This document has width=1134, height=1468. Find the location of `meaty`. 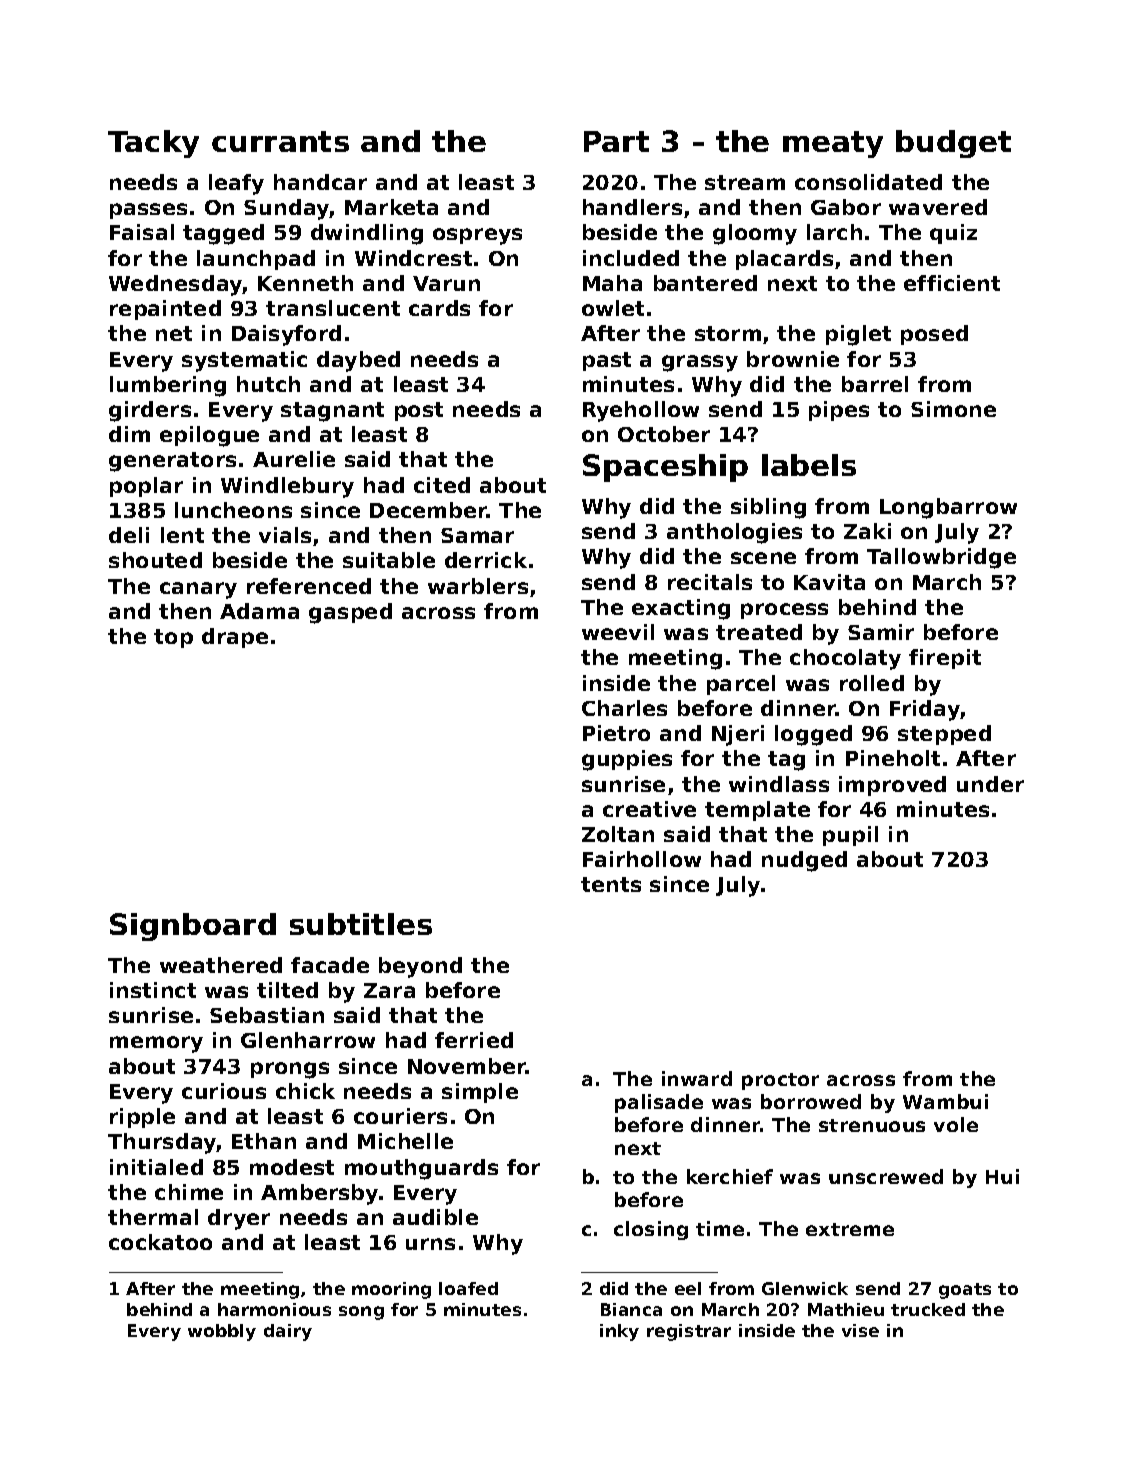

meaty is located at coordinates (833, 144).
